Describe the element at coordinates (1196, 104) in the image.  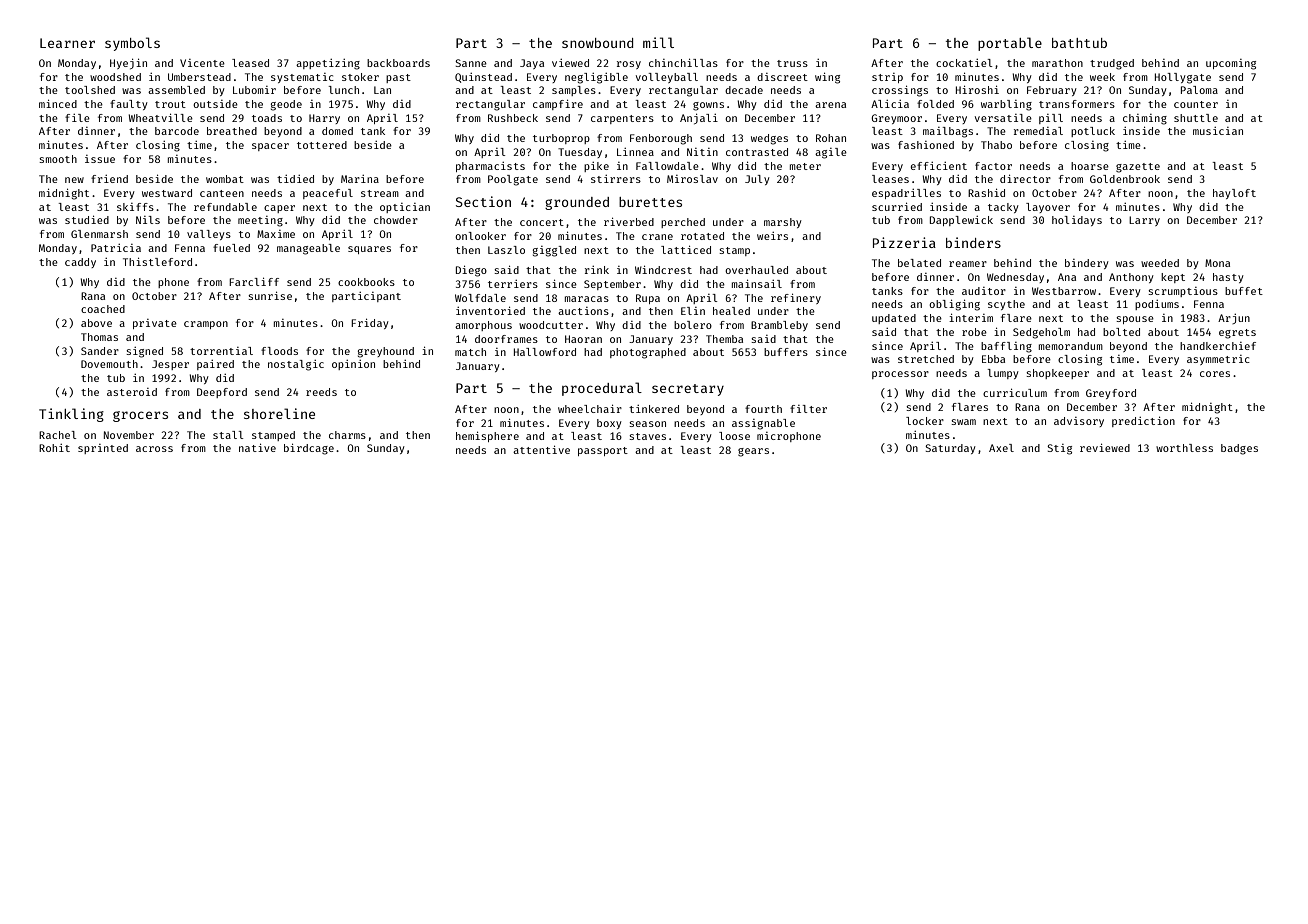
I see `counter` at that location.
